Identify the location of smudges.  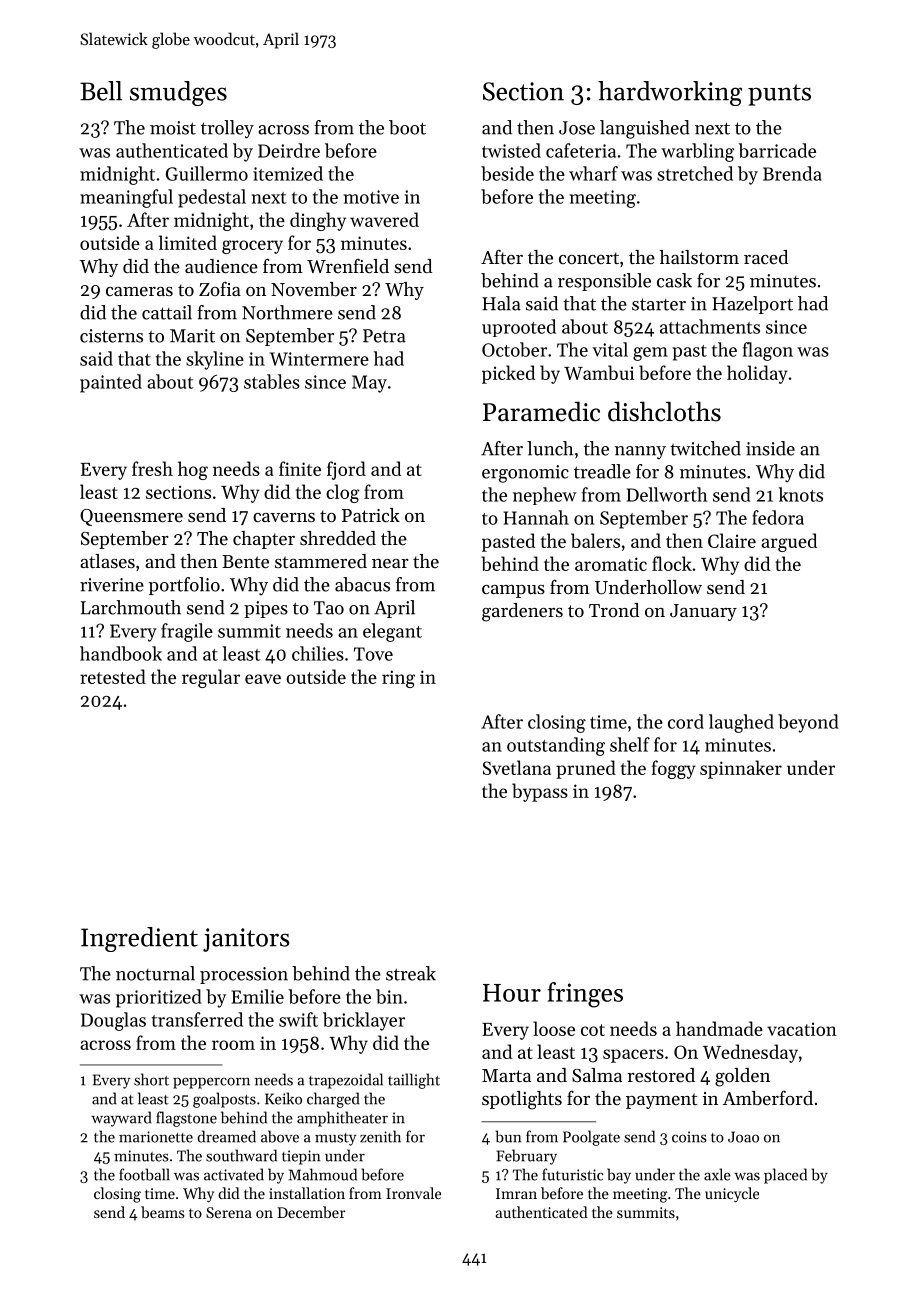
(178, 93).
